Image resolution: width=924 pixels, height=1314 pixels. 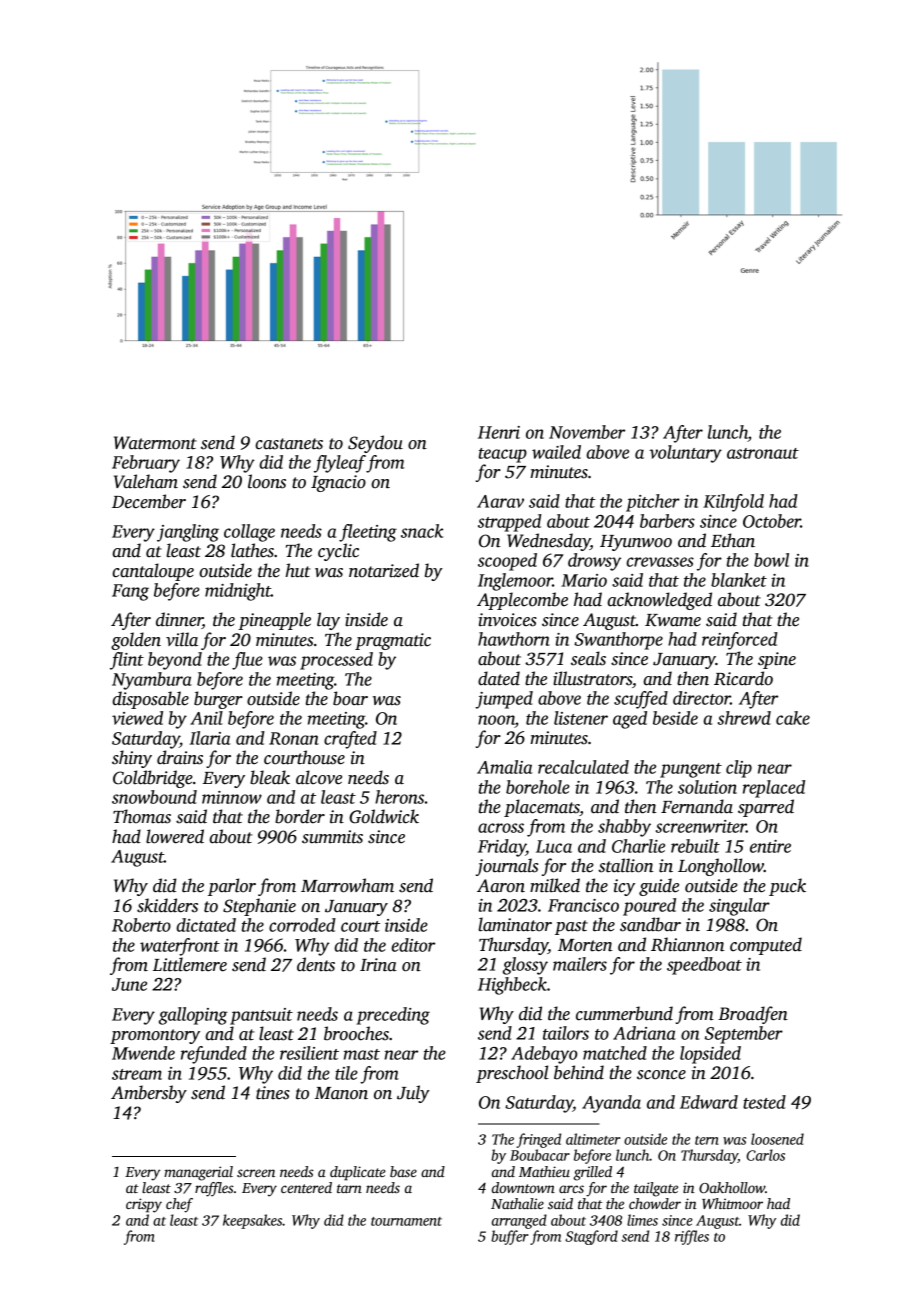 What do you see at coordinates (594, 562) in the document?
I see `drowsy` at bounding box center [594, 562].
